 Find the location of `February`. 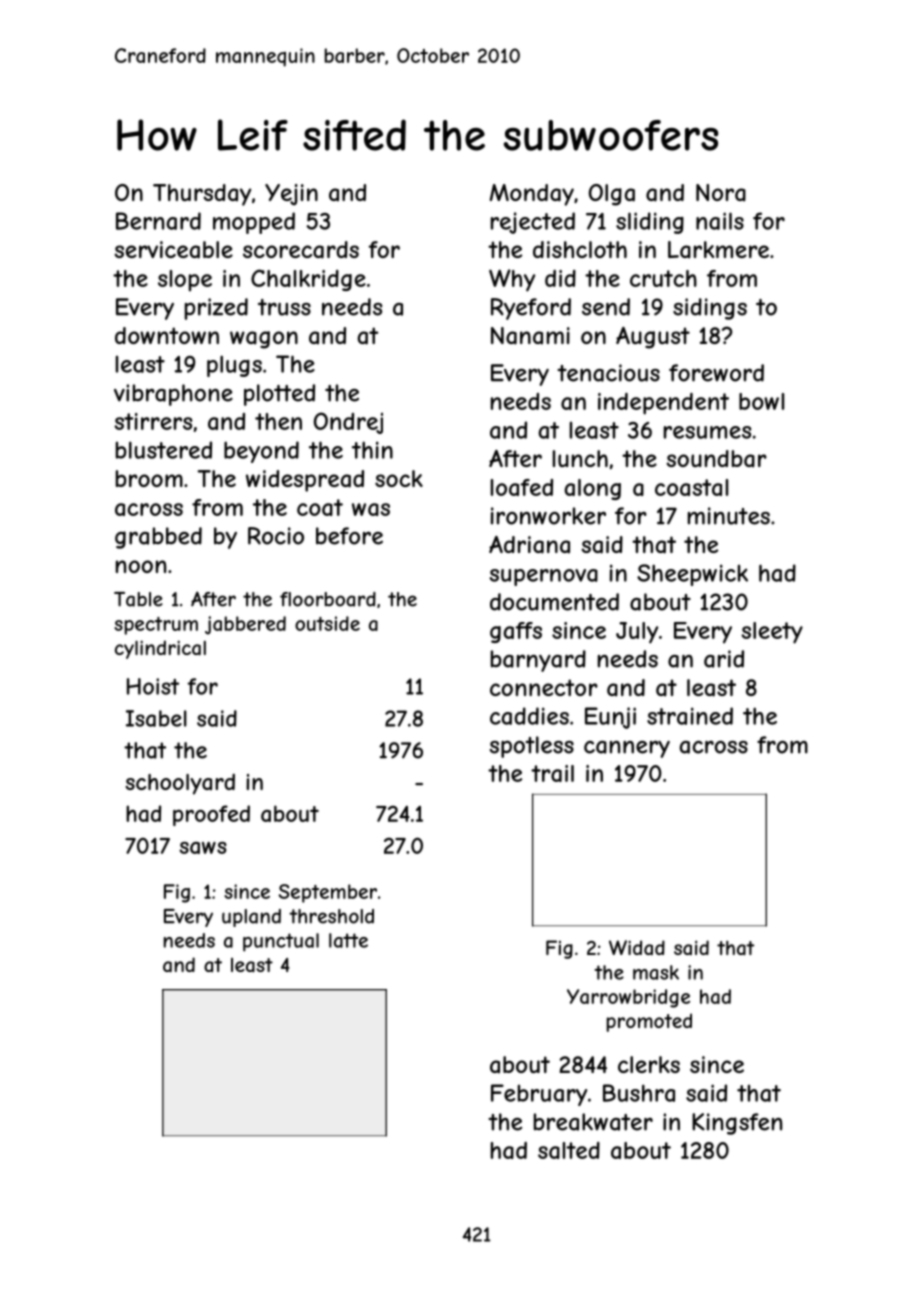

February is located at coordinates (539, 1095).
